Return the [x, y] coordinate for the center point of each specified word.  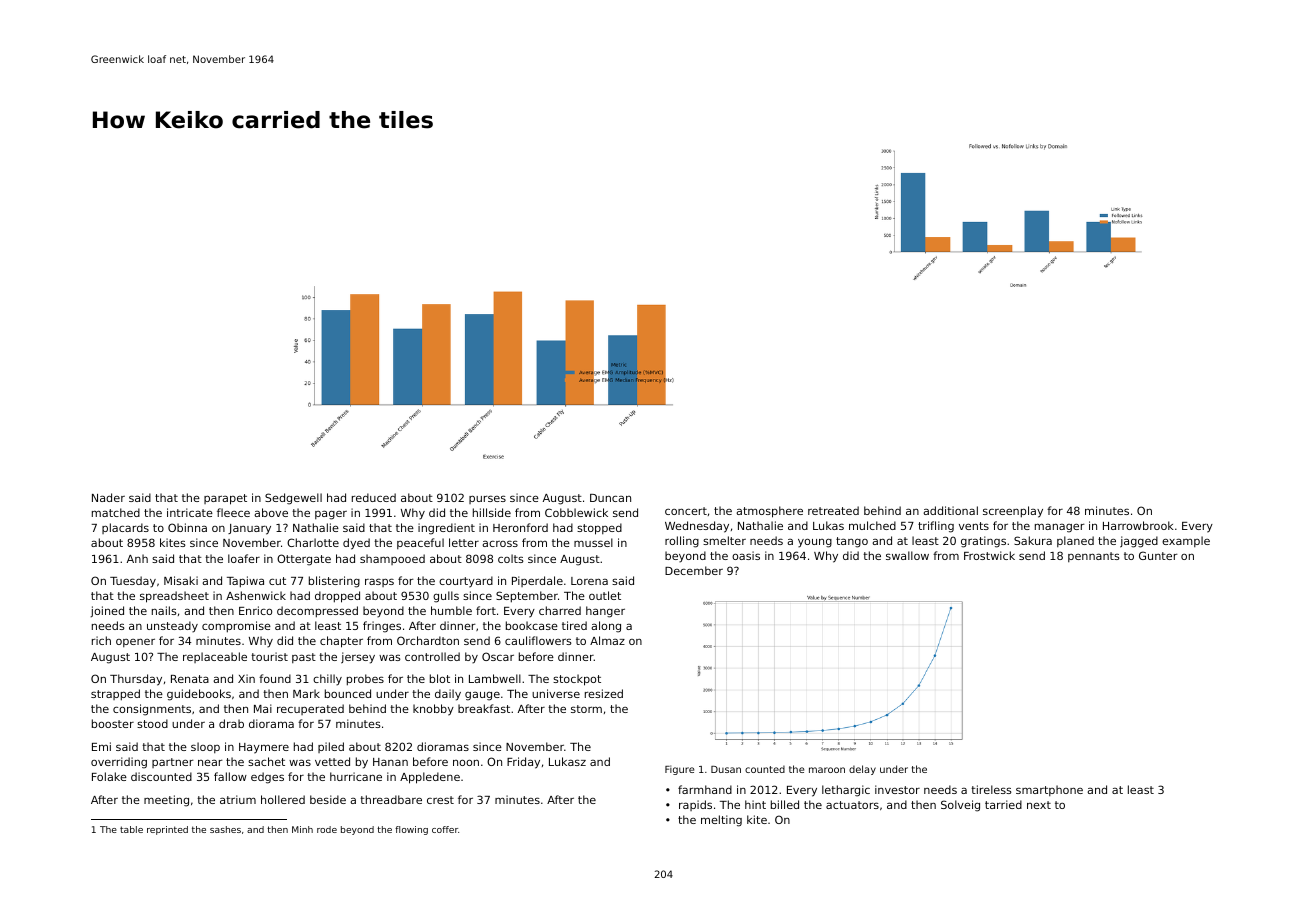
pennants [1094, 557]
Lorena [589, 581]
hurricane [356, 776]
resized [604, 693]
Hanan [390, 762]
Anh [137, 558]
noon [466, 762]
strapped [115, 695]
